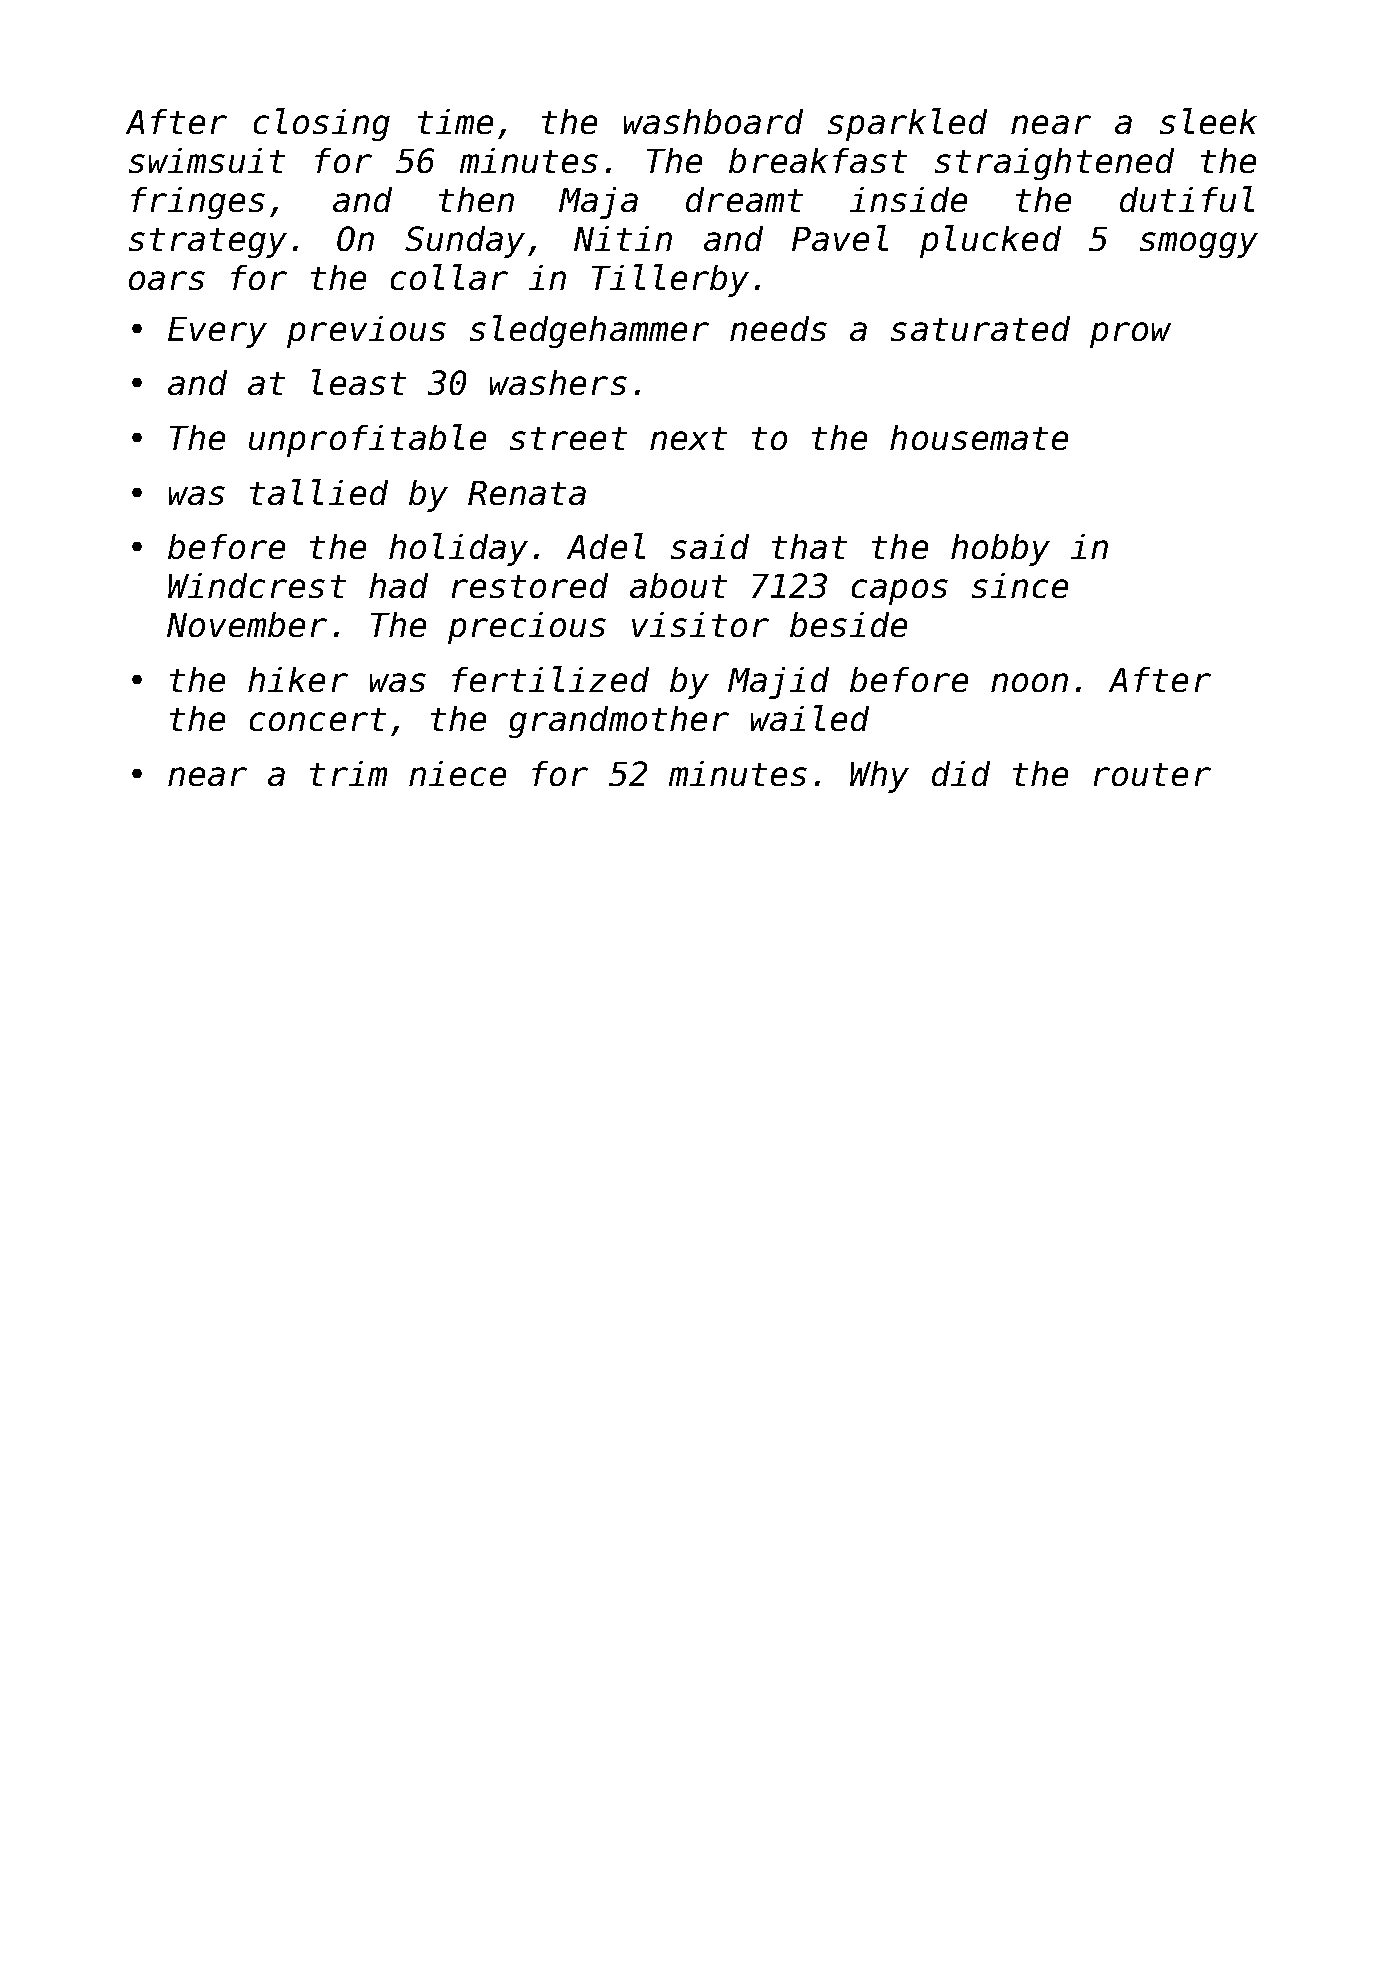  What do you see at coordinates (848, 624) in the screenshot?
I see `beside` at bounding box center [848, 624].
